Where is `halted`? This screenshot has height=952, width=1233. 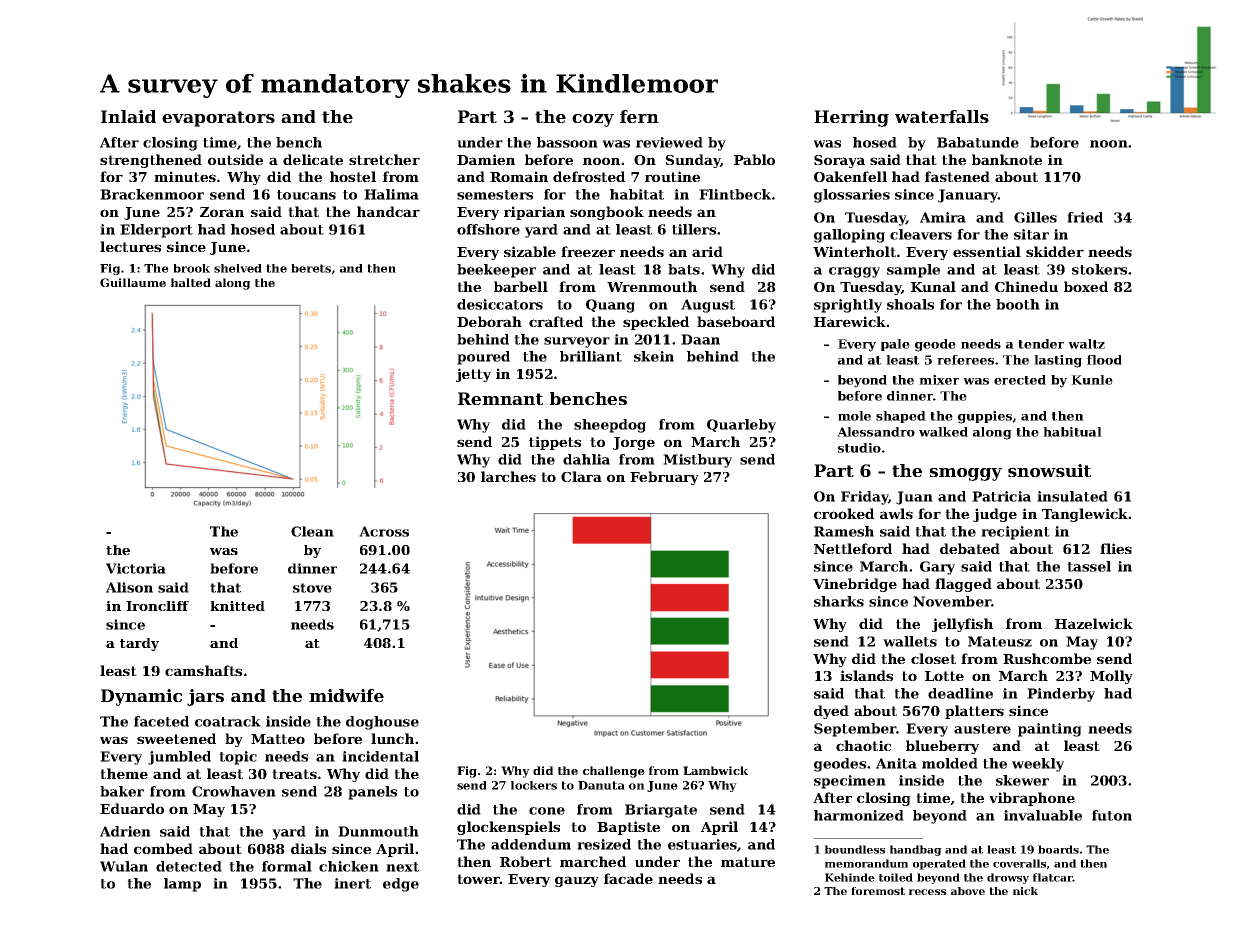 halted is located at coordinates (191, 282).
